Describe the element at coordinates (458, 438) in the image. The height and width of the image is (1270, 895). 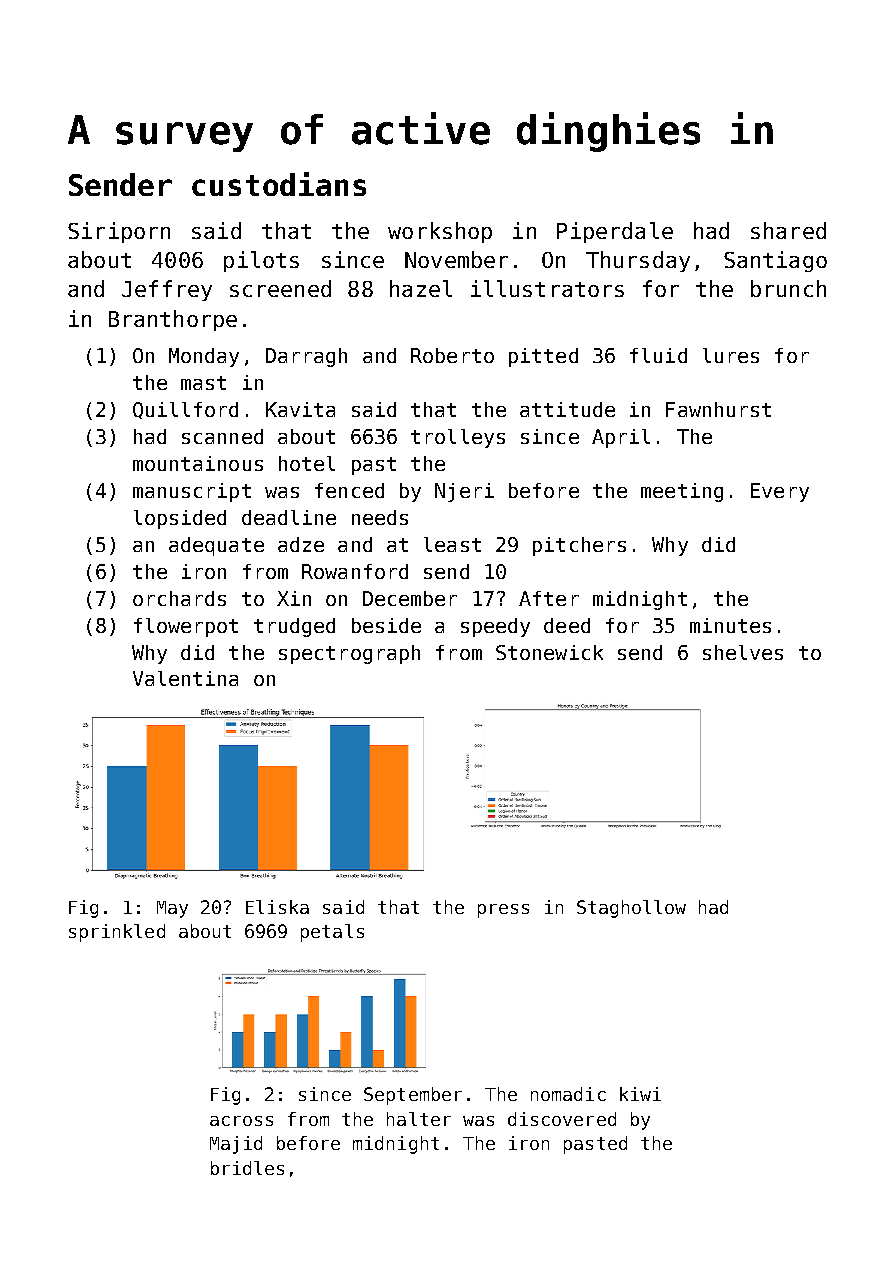
I see `trolleys` at that location.
